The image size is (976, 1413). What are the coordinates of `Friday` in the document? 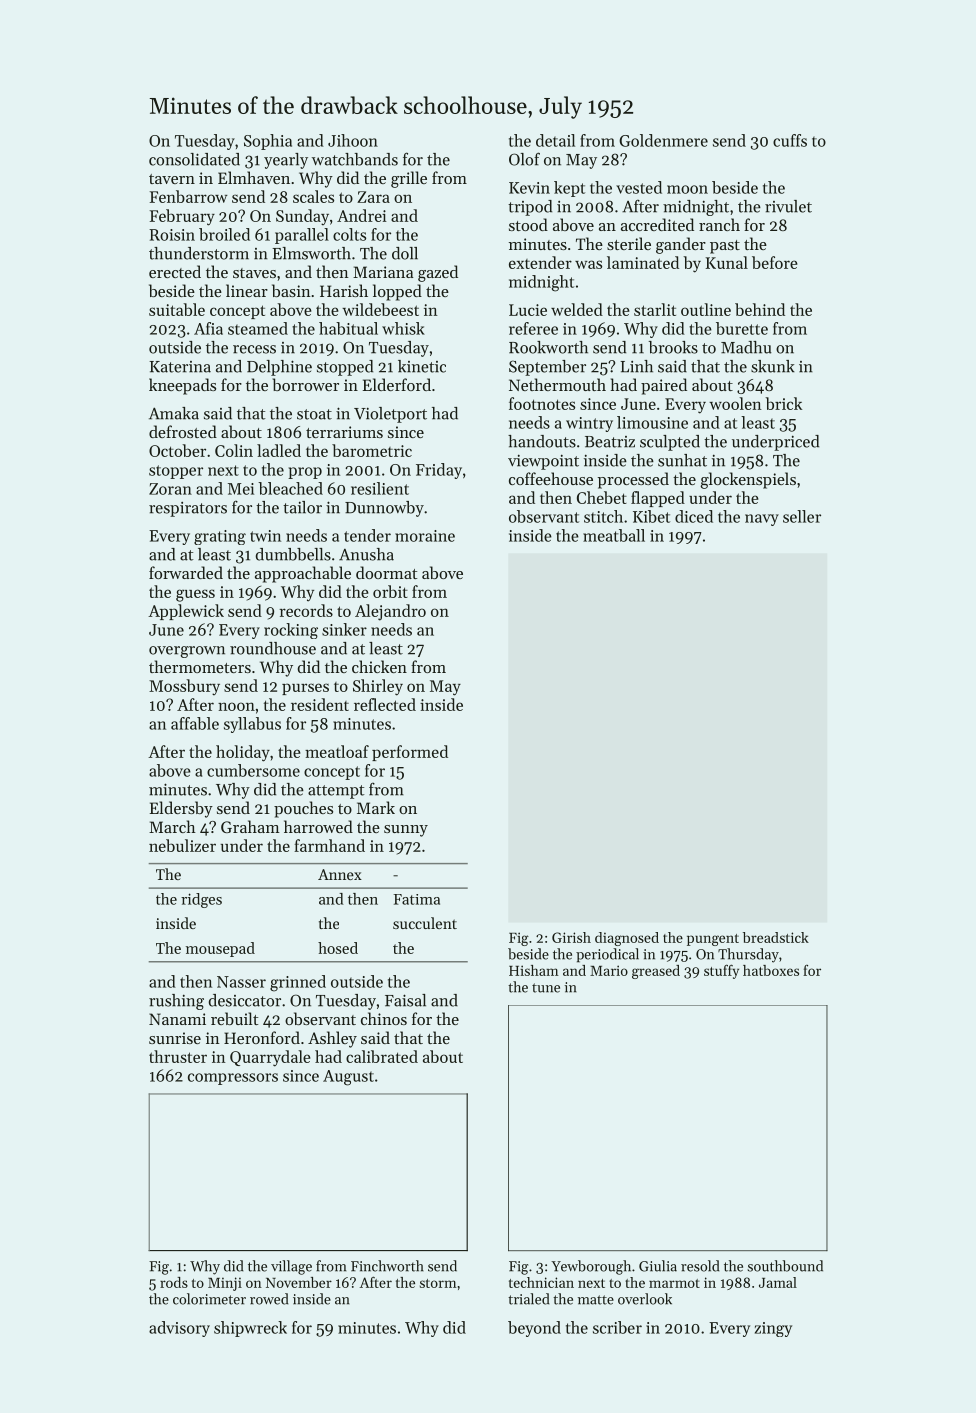 It's located at (439, 471).
